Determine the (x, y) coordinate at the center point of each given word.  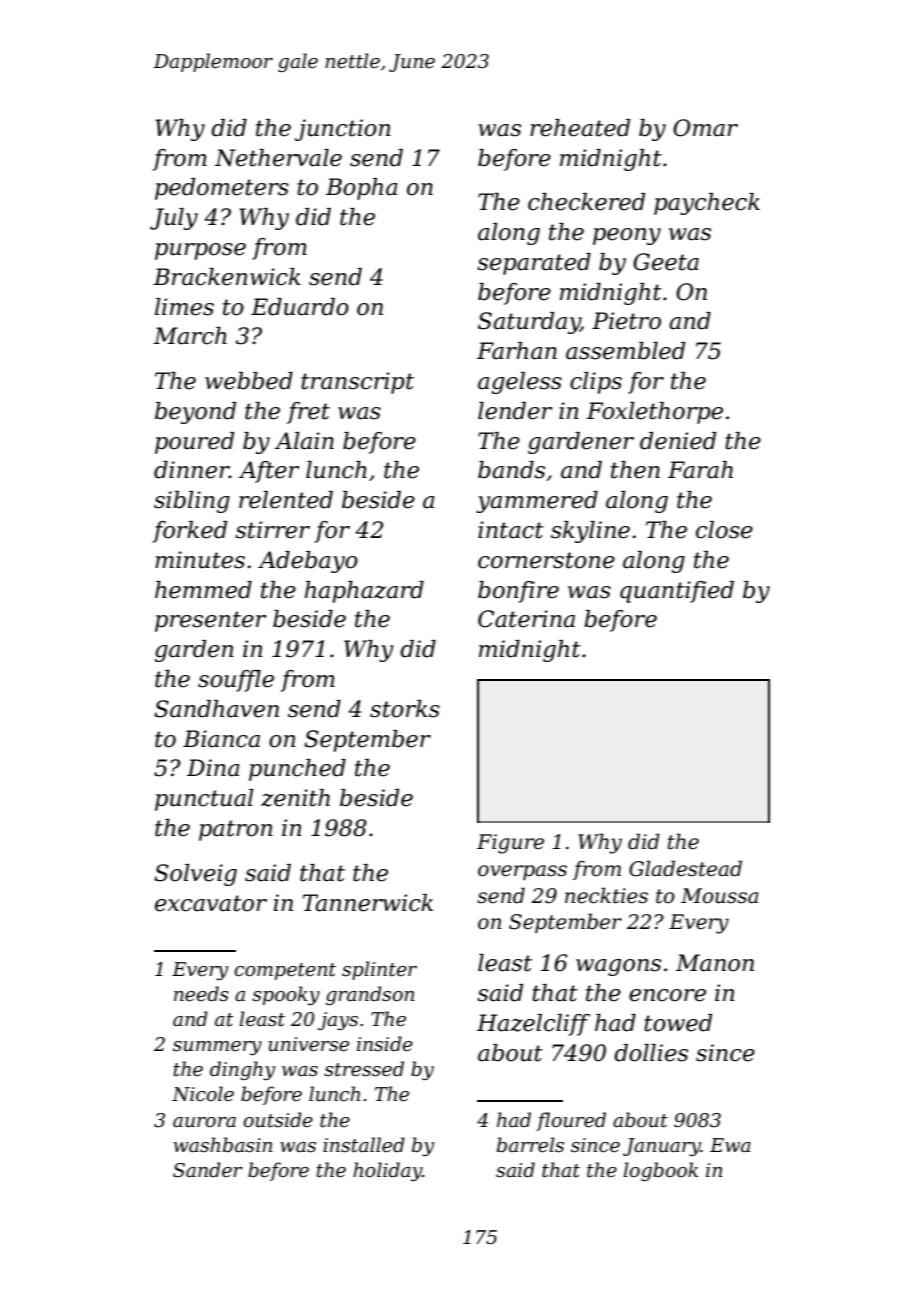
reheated (580, 128)
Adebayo (308, 562)
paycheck (707, 204)
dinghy (242, 1070)
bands (511, 470)
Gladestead (685, 868)
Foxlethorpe (654, 413)
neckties (606, 895)
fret (308, 413)
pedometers (222, 189)
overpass (522, 872)
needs (201, 994)
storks (405, 709)
